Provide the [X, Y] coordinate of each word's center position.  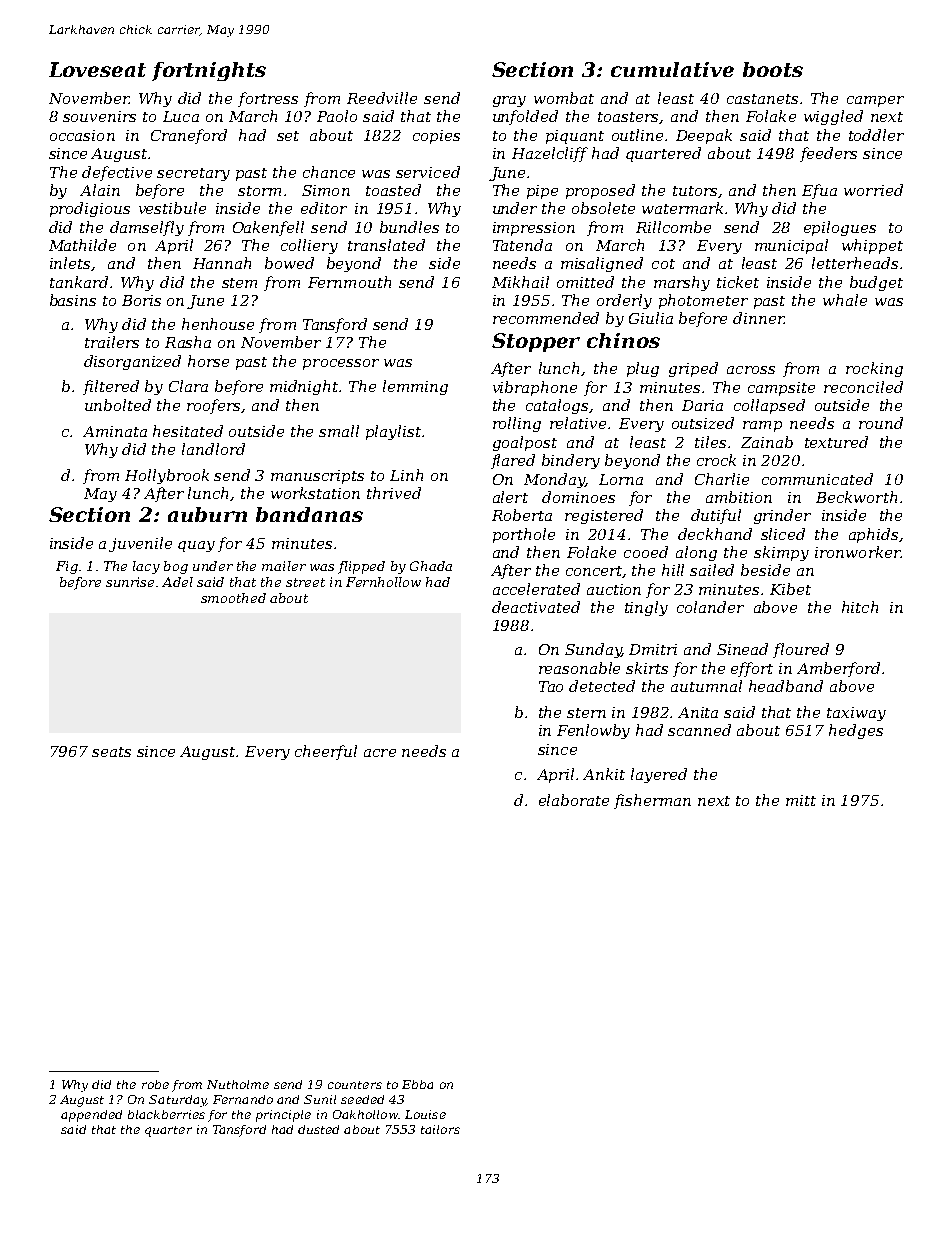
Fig [67, 567]
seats [111, 752]
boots [773, 69]
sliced [783, 534]
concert [594, 572]
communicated [817, 479]
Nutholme [238, 1084]
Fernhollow [383, 582]
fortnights [209, 71]
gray [509, 101]
